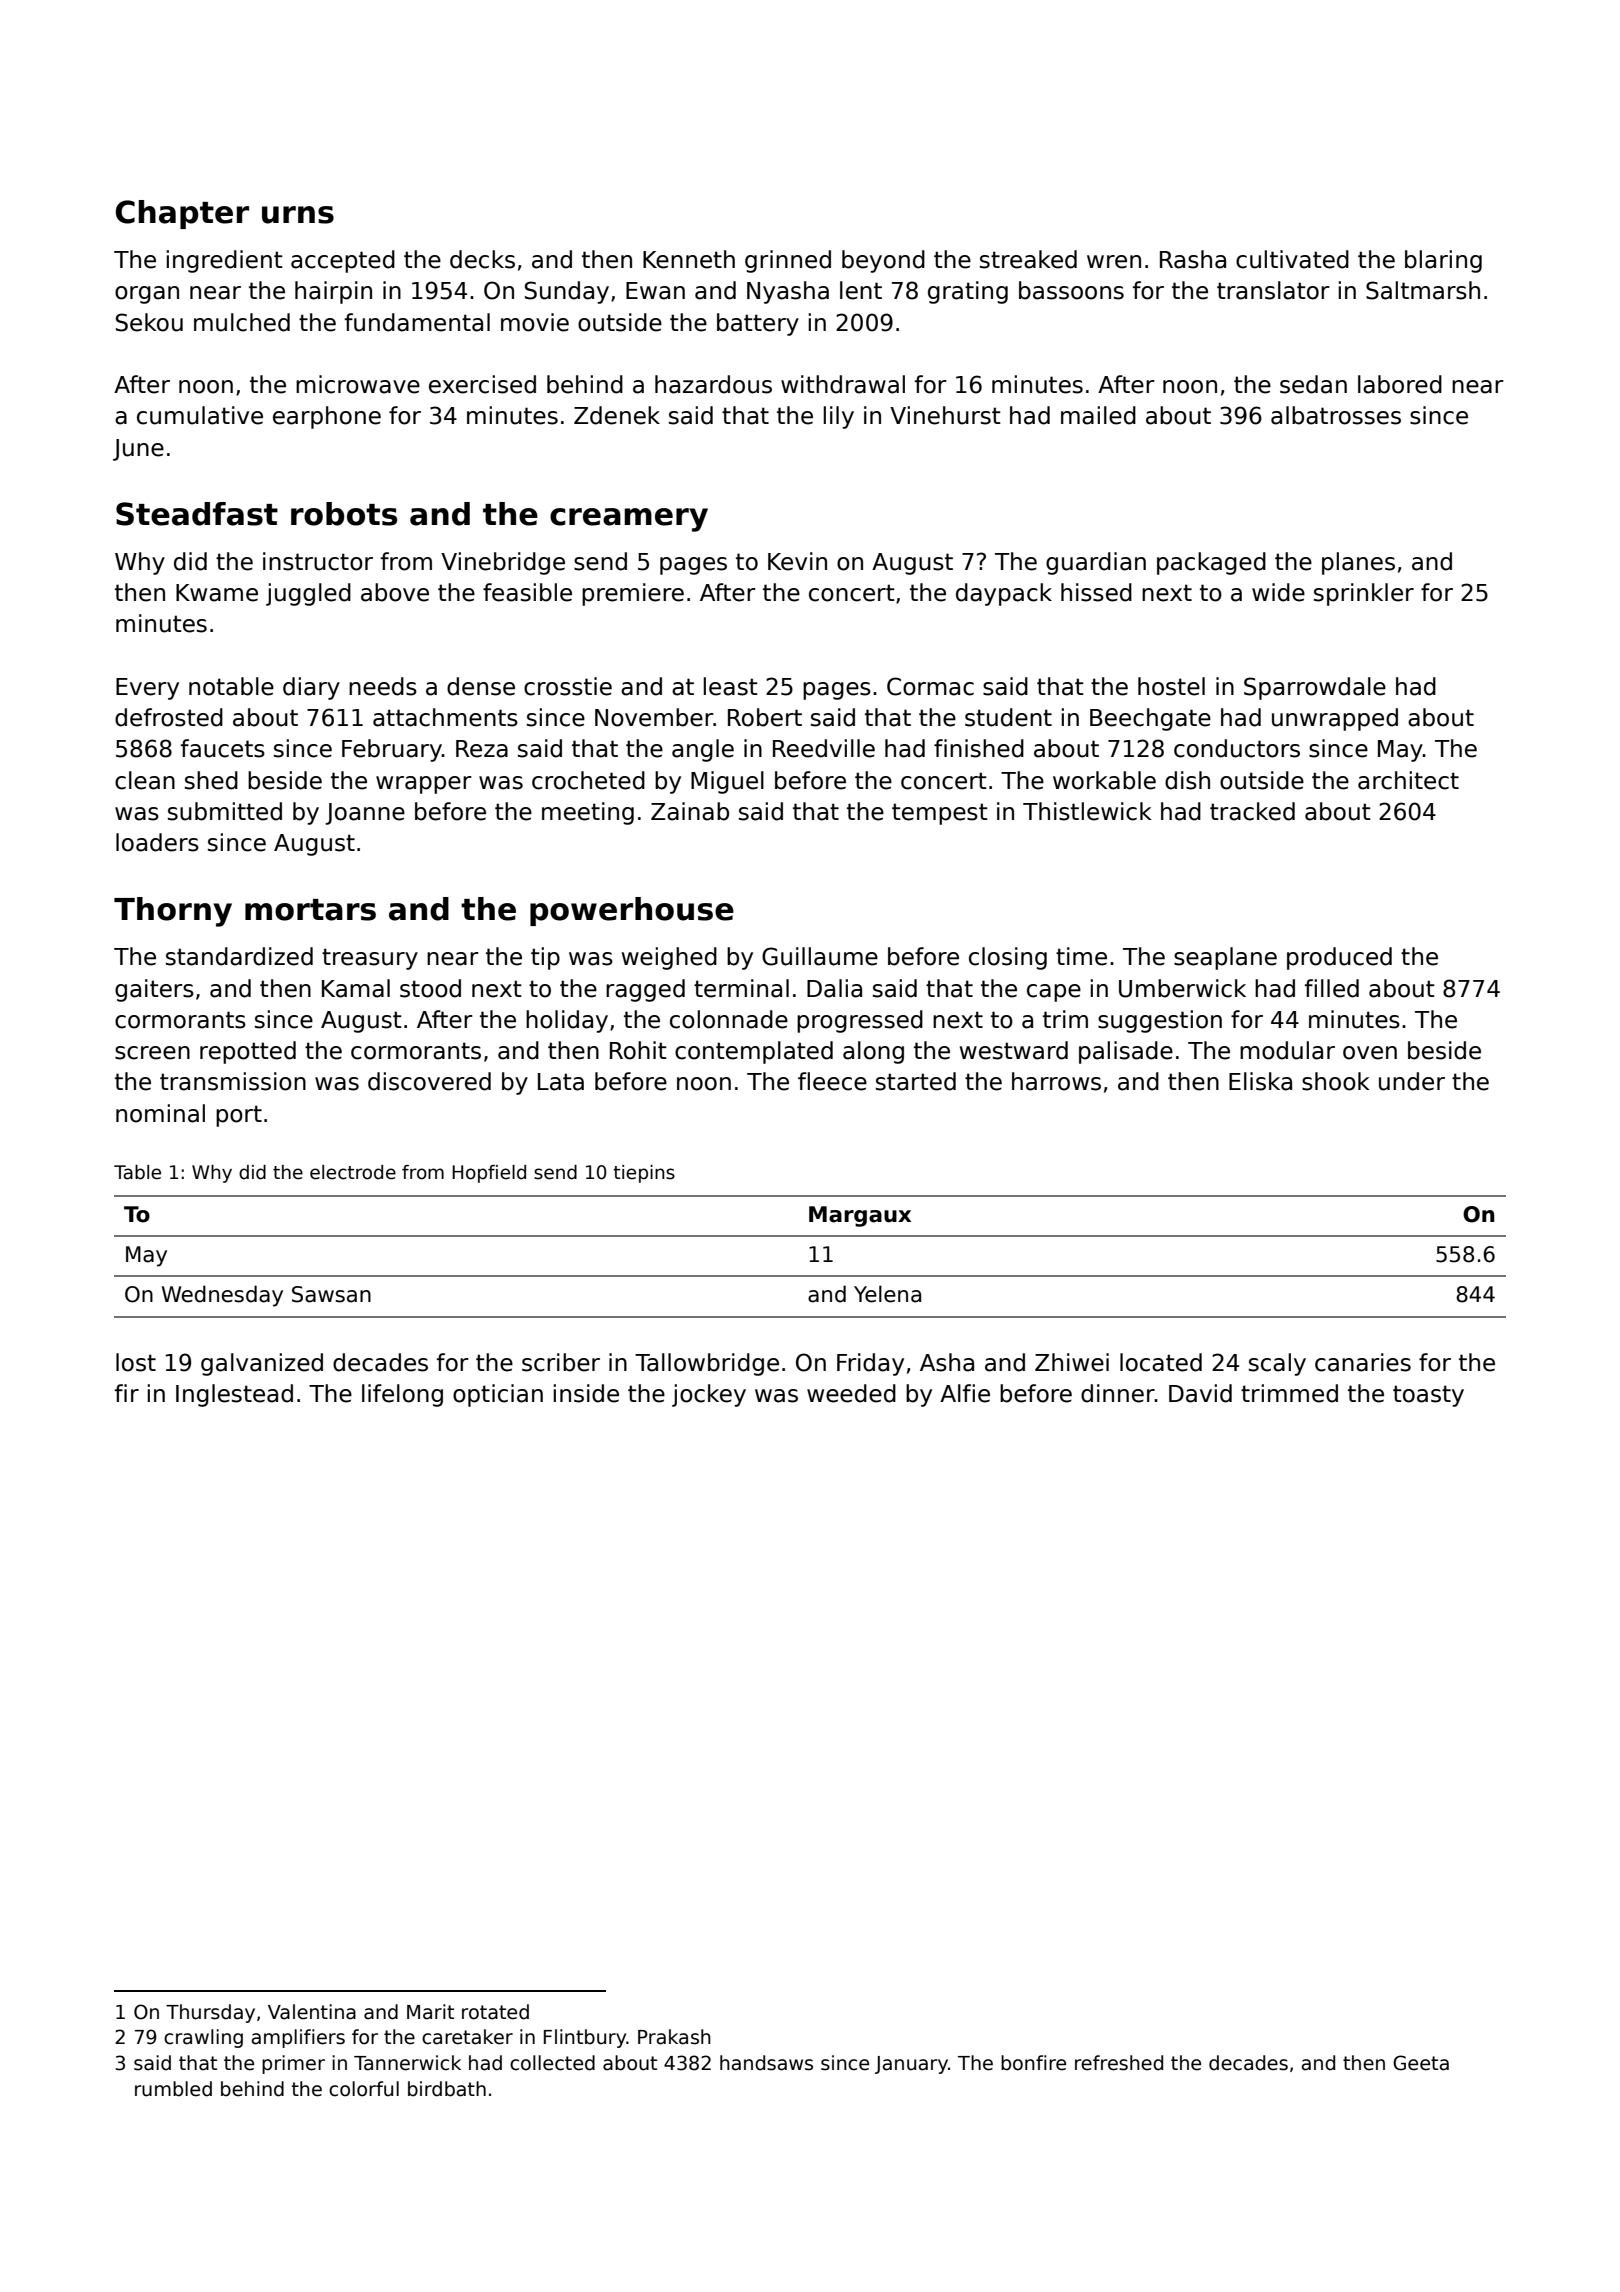 Image resolution: width=1620 pixels, height=2292 pixels. What do you see at coordinates (851, 1393) in the screenshot?
I see `weeded` at bounding box center [851, 1393].
